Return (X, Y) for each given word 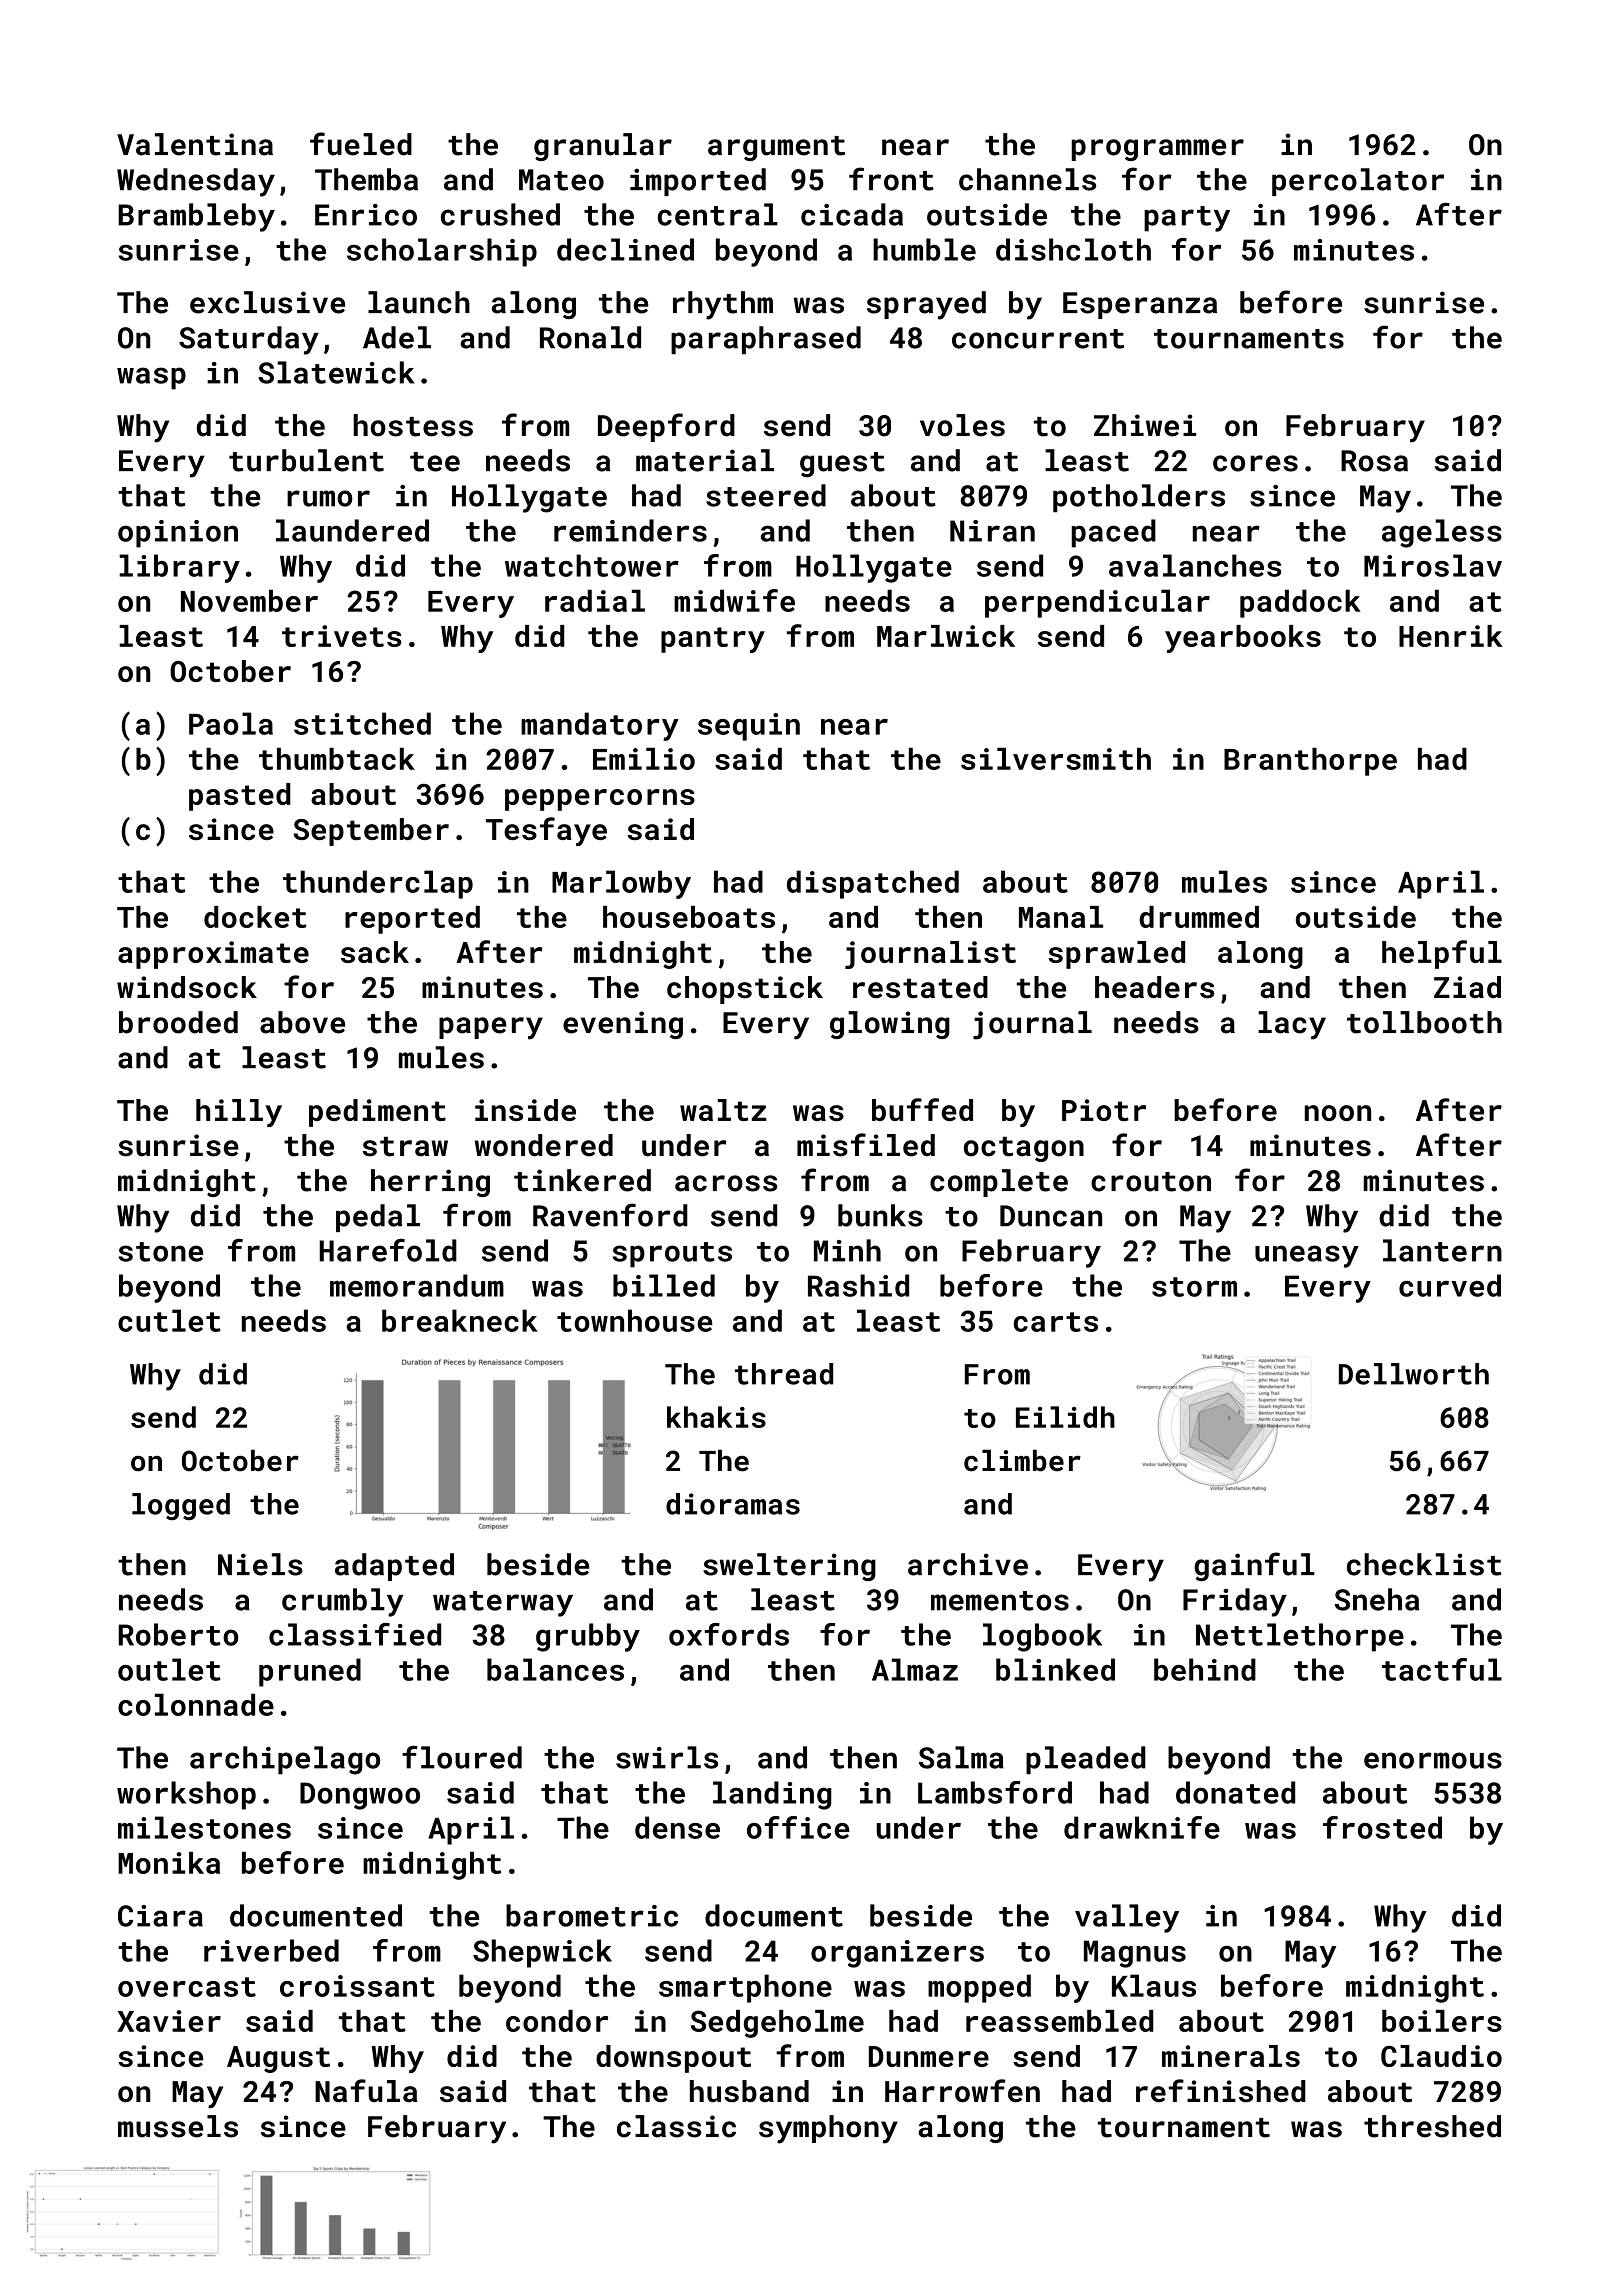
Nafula (366, 2091)
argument (776, 148)
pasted (240, 797)
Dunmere (929, 2056)
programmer (1158, 150)
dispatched (873, 884)
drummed (1199, 917)
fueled (361, 144)
